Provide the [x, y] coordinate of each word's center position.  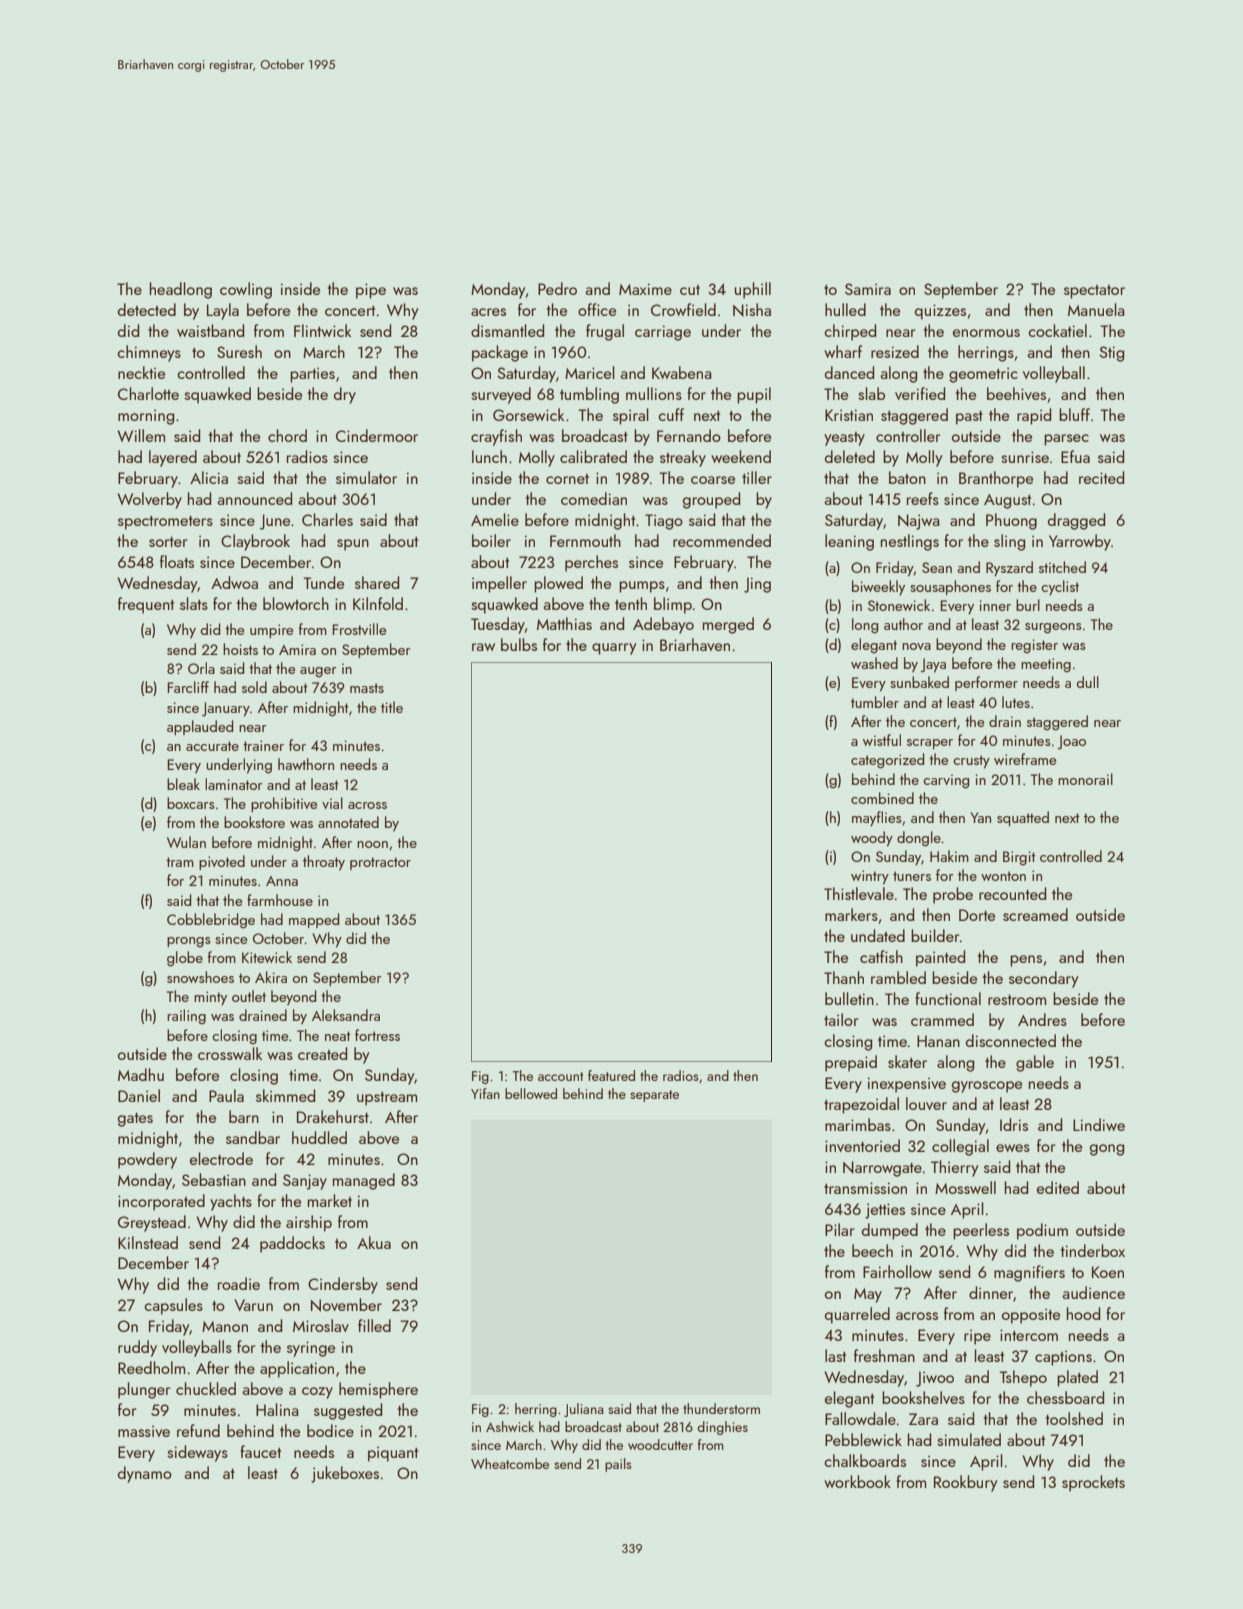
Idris [1014, 1124]
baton [907, 477]
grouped [711, 500]
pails [618, 1465]
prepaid [851, 1063]
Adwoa [234, 582]
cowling [246, 290]
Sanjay [305, 1182]
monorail [1085, 779]
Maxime [645, 289]
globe [185, 959]
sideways [197, 1453]
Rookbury [966, 1483]
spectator [1094, 292]
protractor [380, 863]
